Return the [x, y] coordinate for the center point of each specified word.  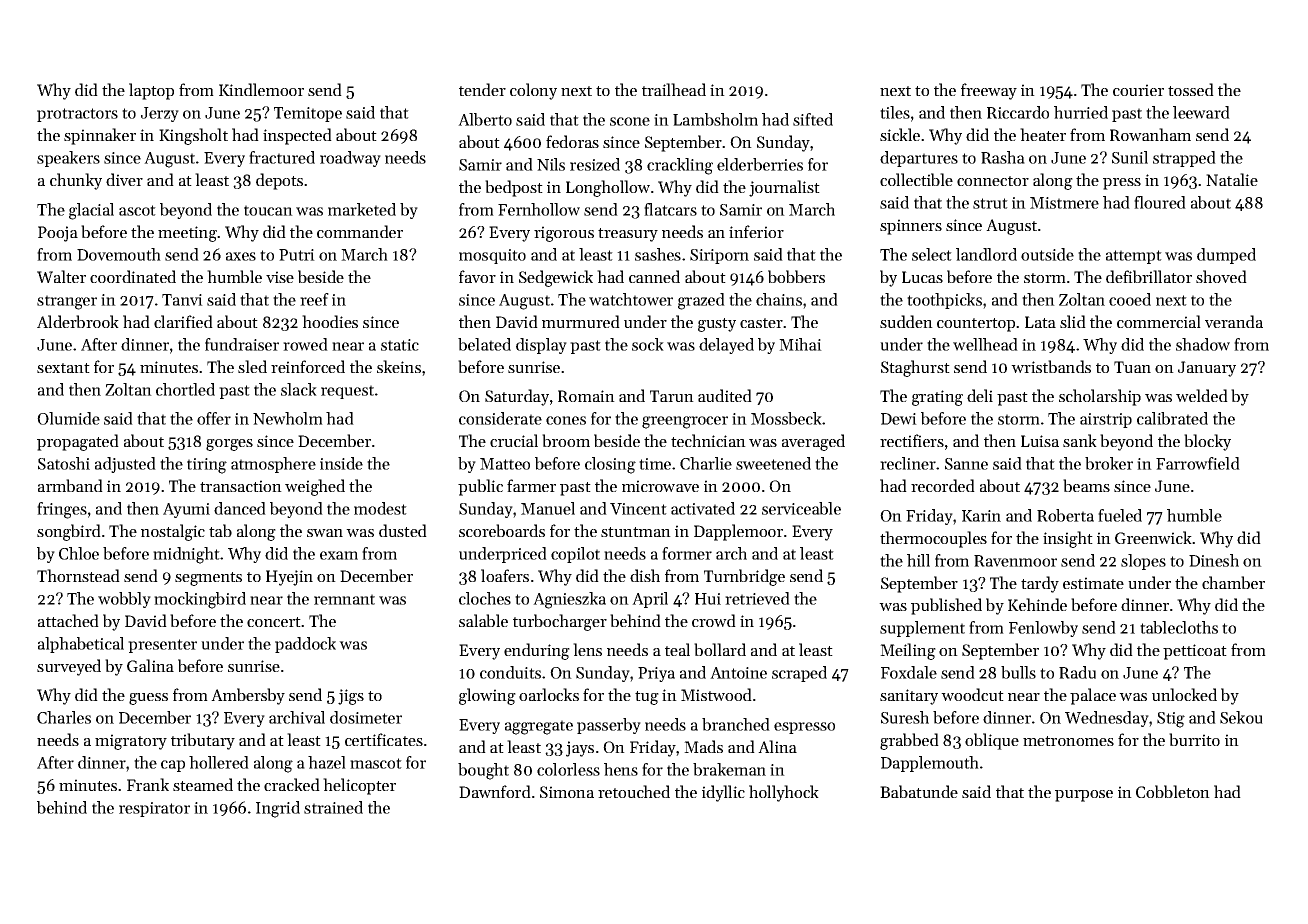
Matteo [505, 464]
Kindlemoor [261, 89]
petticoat [1195, 652]
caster [761, 323]
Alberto [485, 119]
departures [919, 159]
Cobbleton [1173, 791]
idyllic [723, 793]
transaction [241, 486]
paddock [305, 645]
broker [1109, 463]
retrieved [757, 598]
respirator [154, 809]
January [1207, 369]
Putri [297, 255]
